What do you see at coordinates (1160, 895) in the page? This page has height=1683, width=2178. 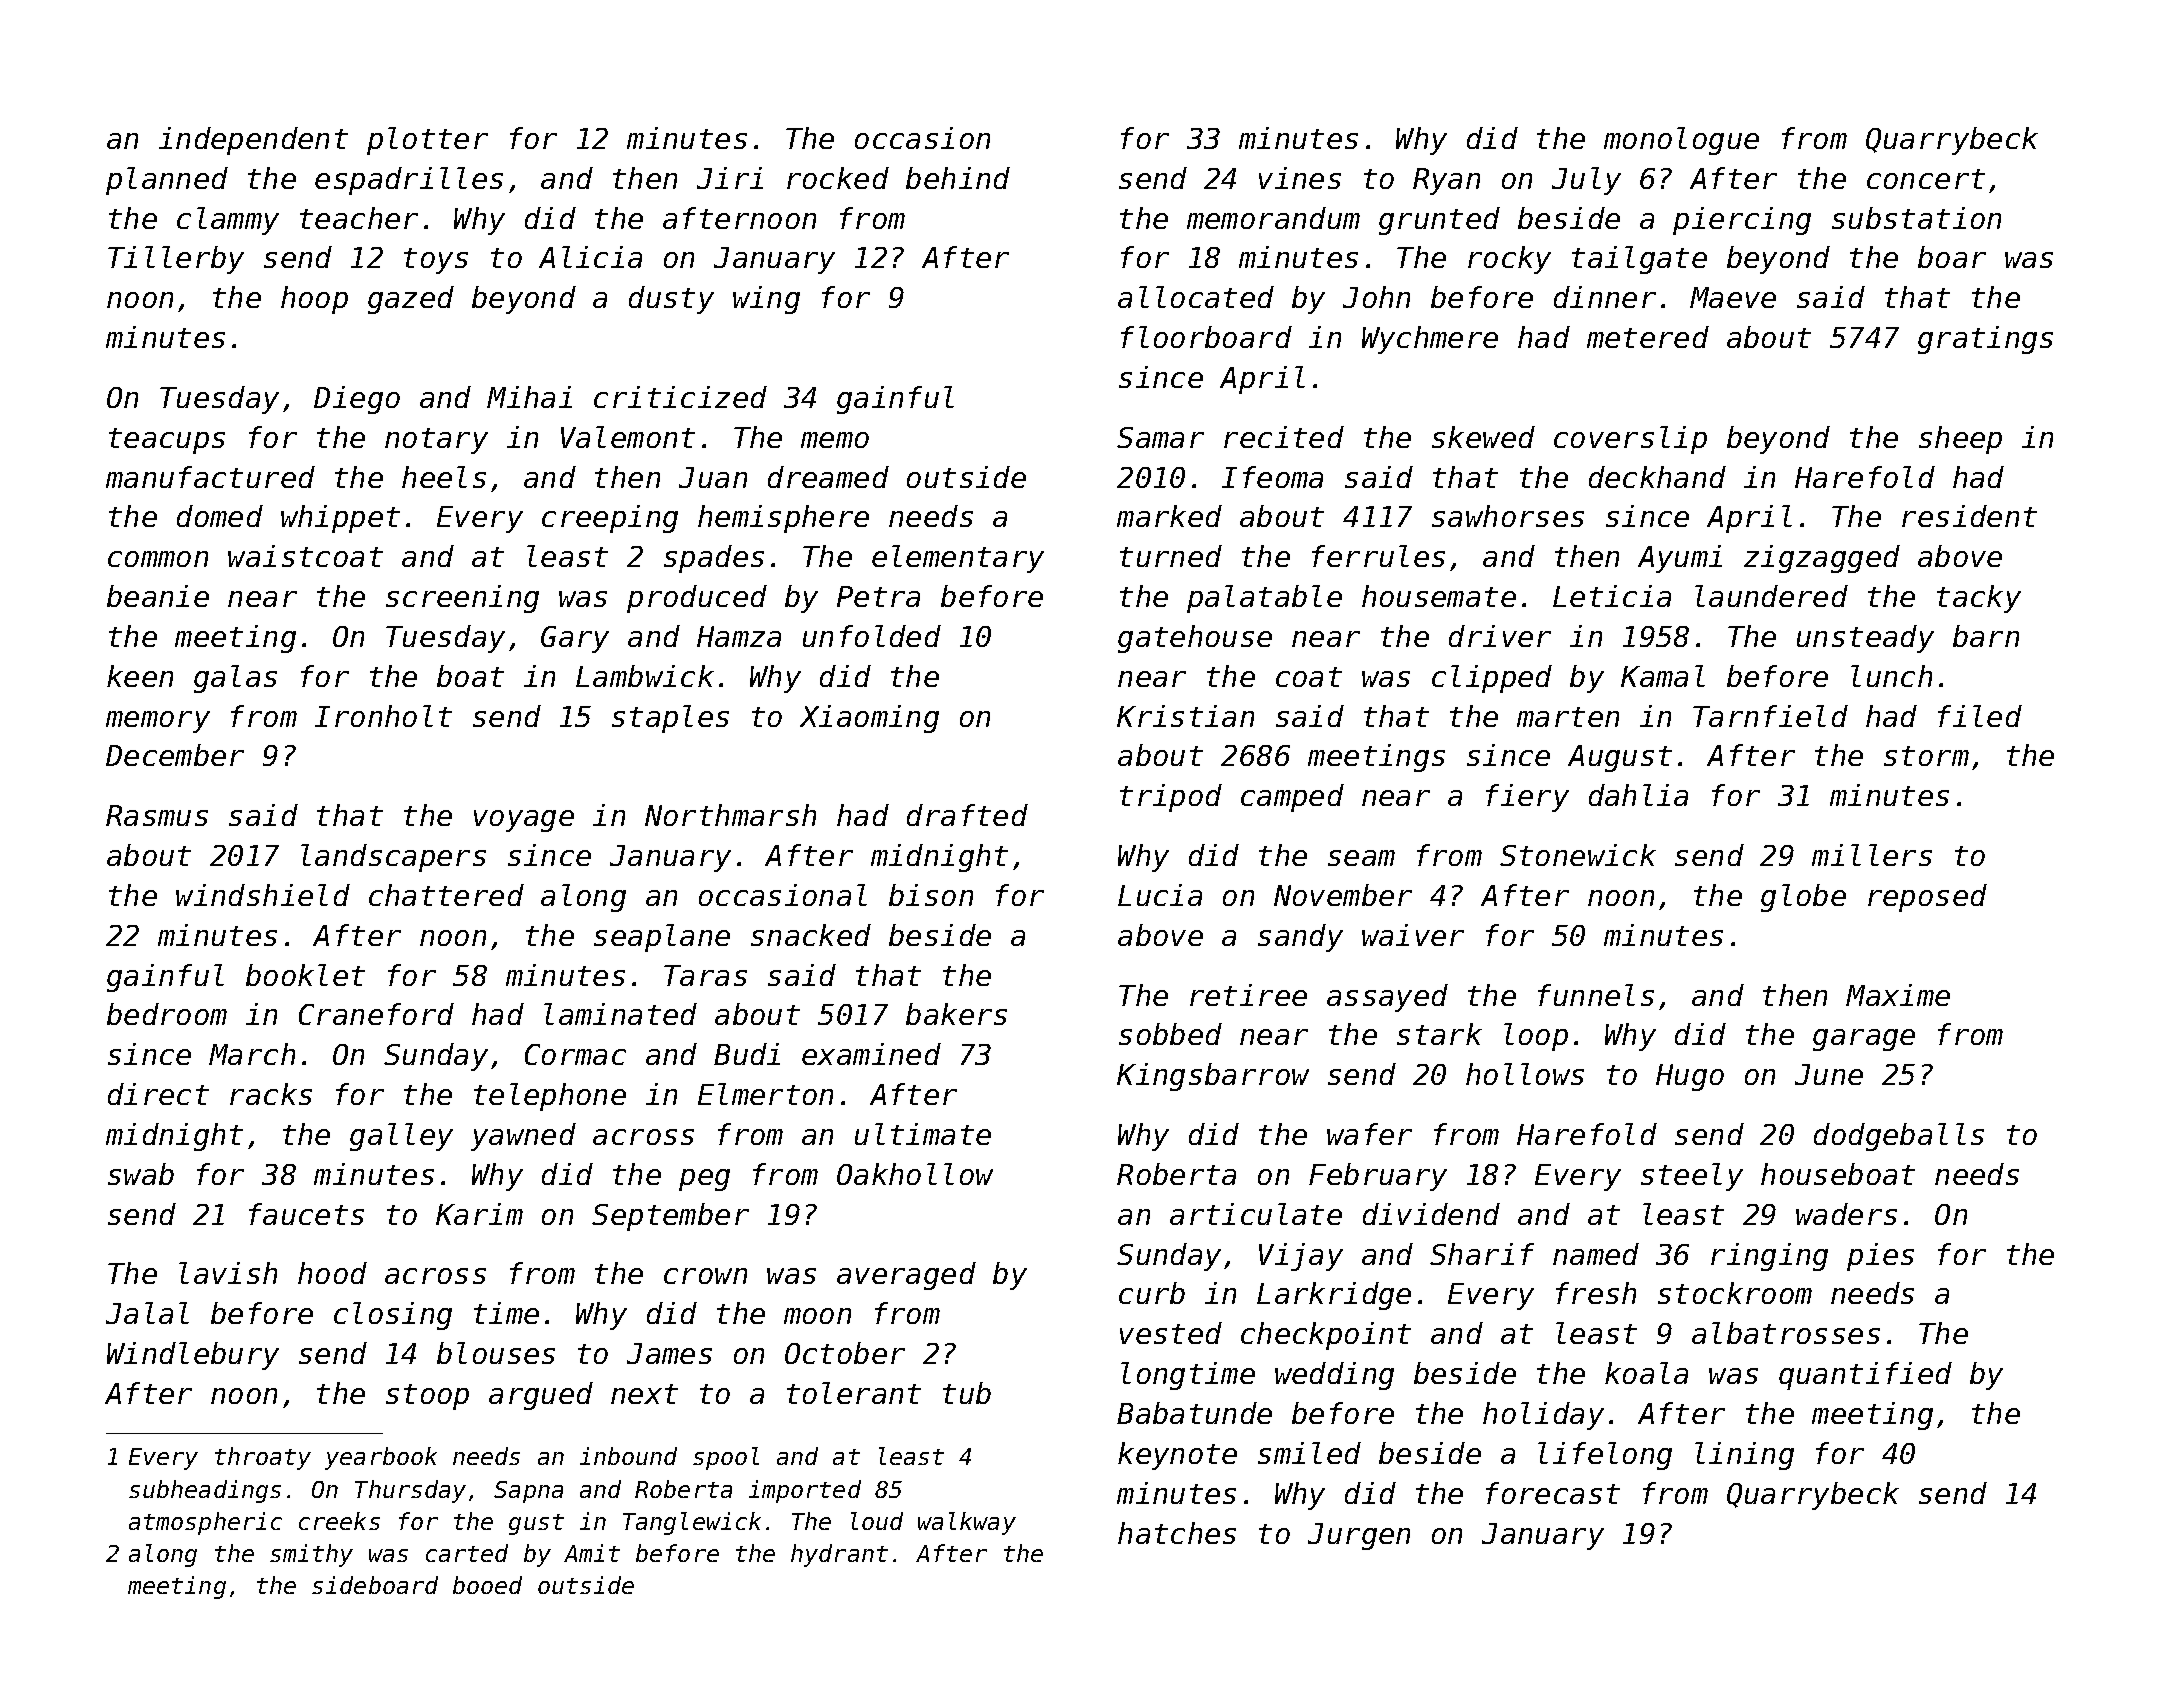 I see `Lucia` at bounding box center [1160, 895].
